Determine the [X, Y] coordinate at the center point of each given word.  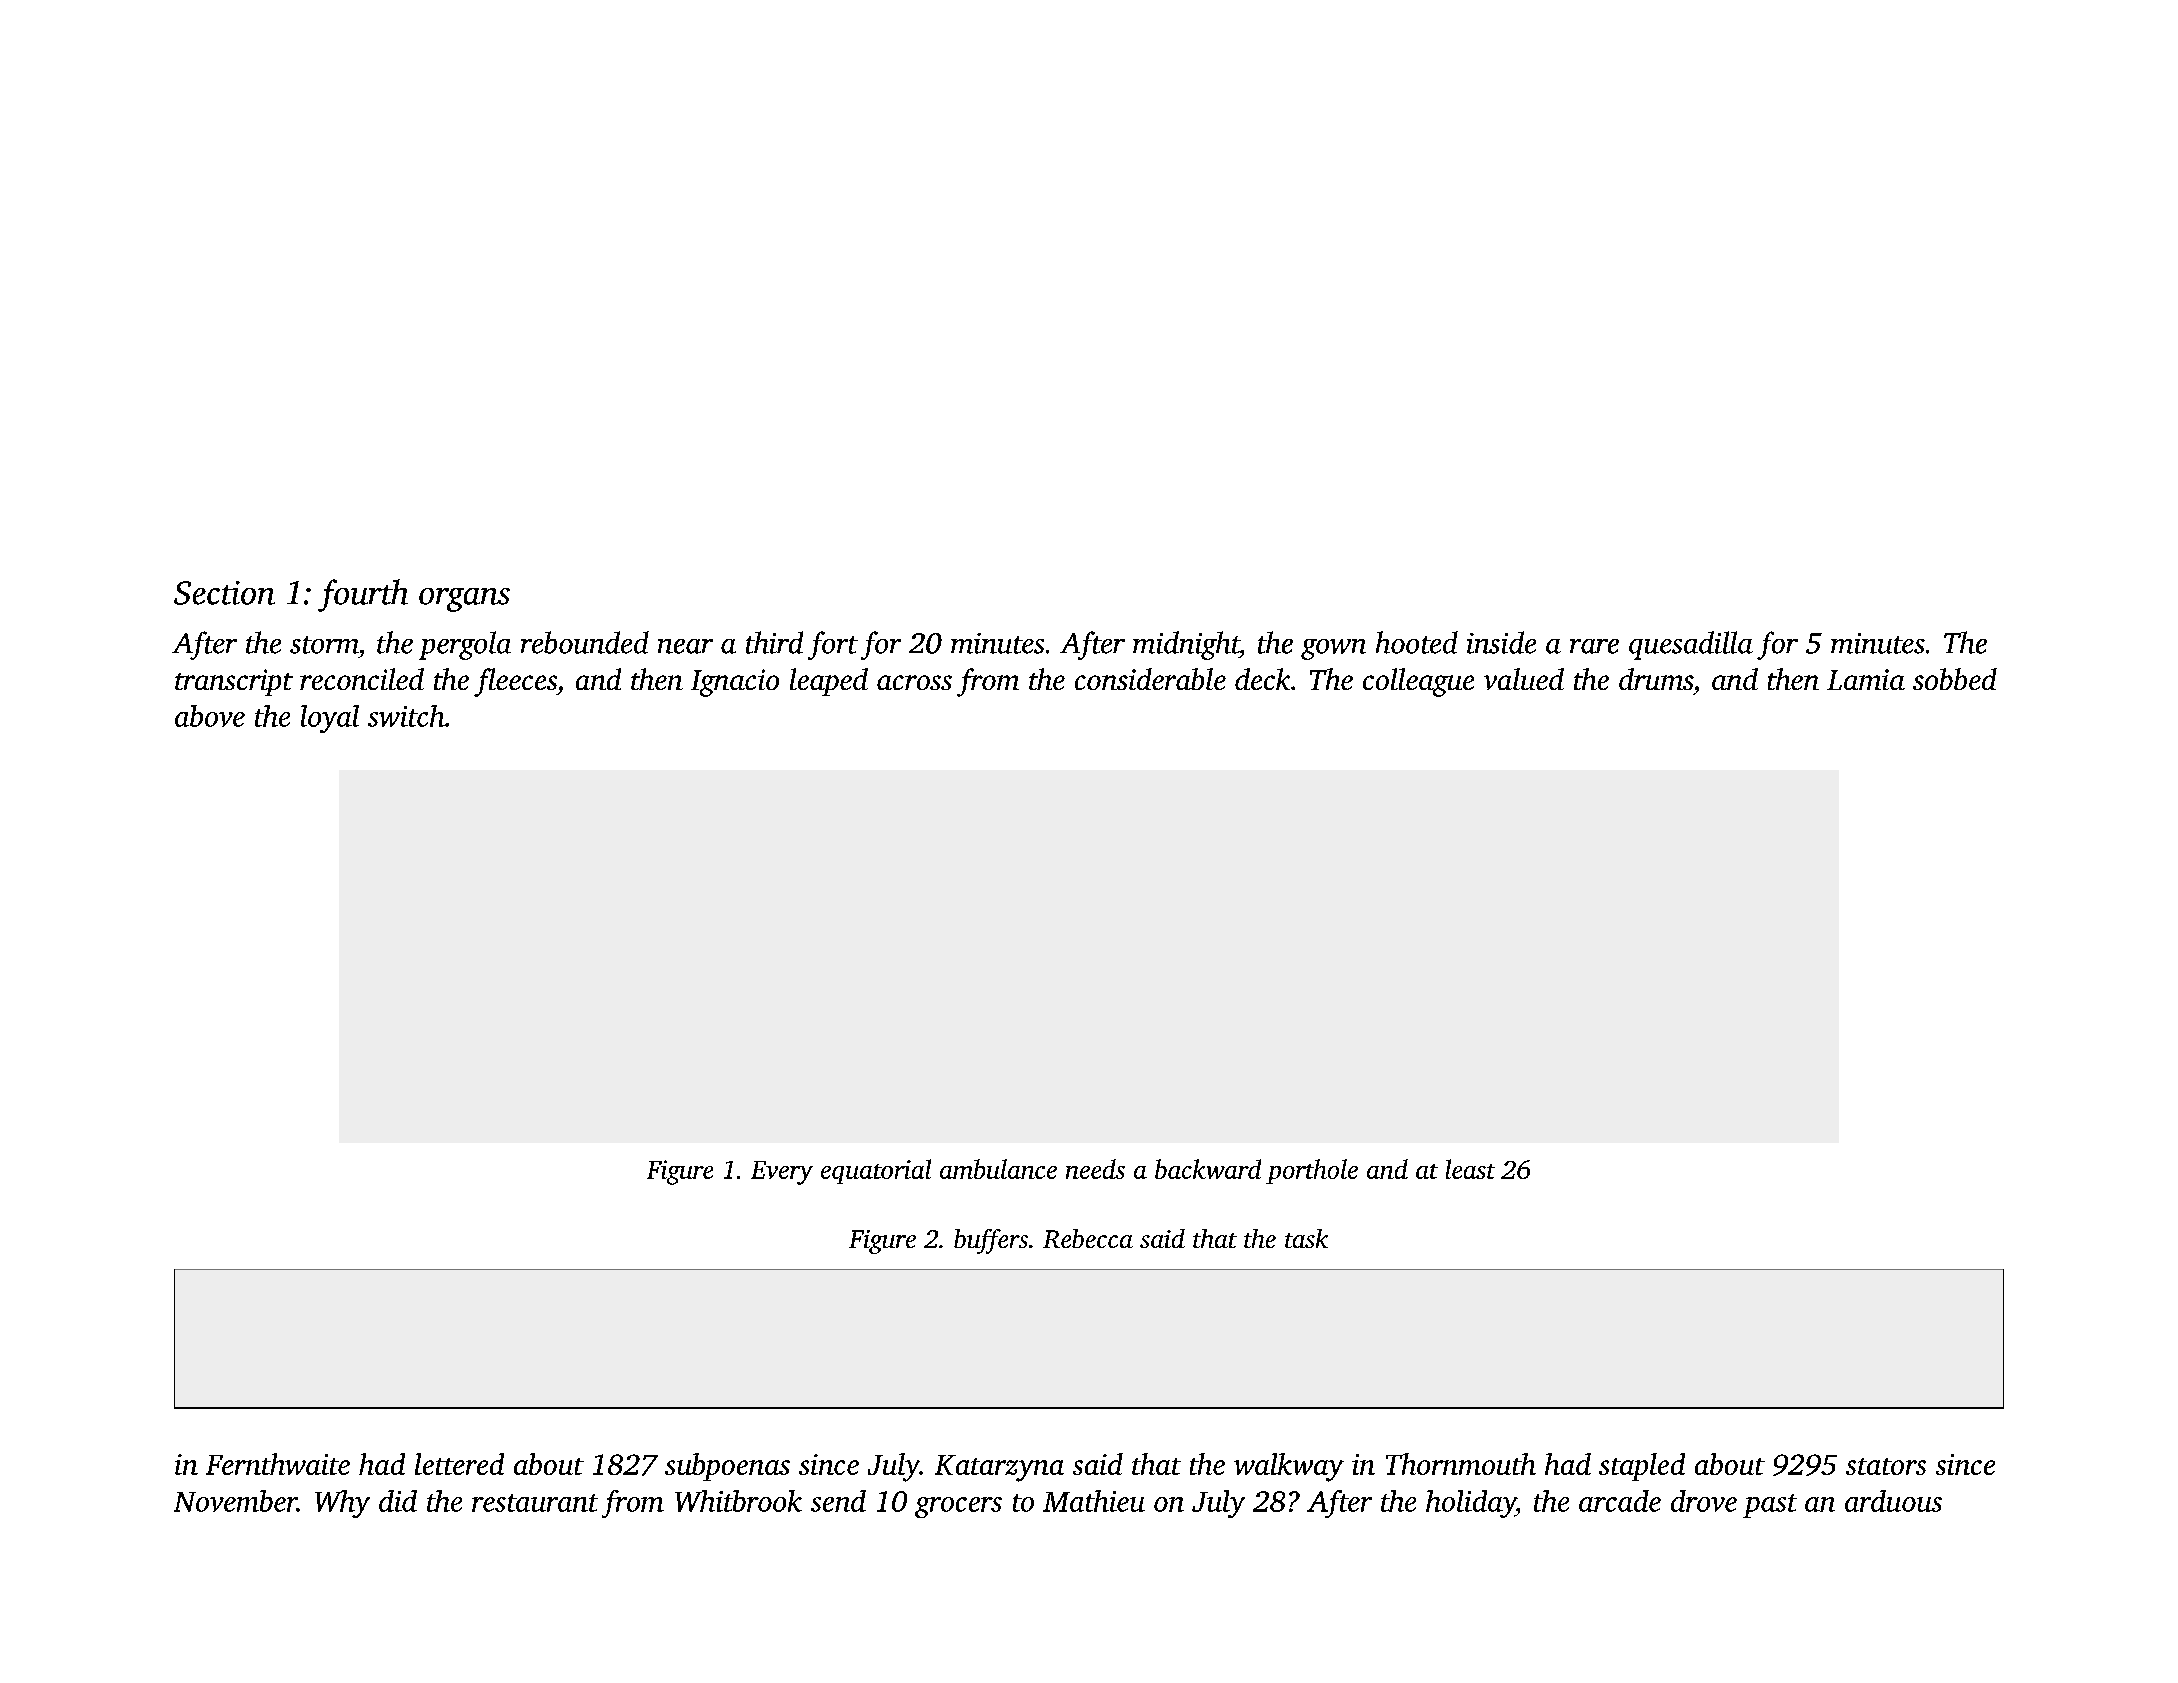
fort [833, 645]
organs [464, 600]
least [1470, 1169]
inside [1501, 642]
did [398, 1501]
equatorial [876, 1171]
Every [782, 1173]
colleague [1418, 682]
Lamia [1866, 679]
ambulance [998, 1169]
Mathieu [1094, 1501]
